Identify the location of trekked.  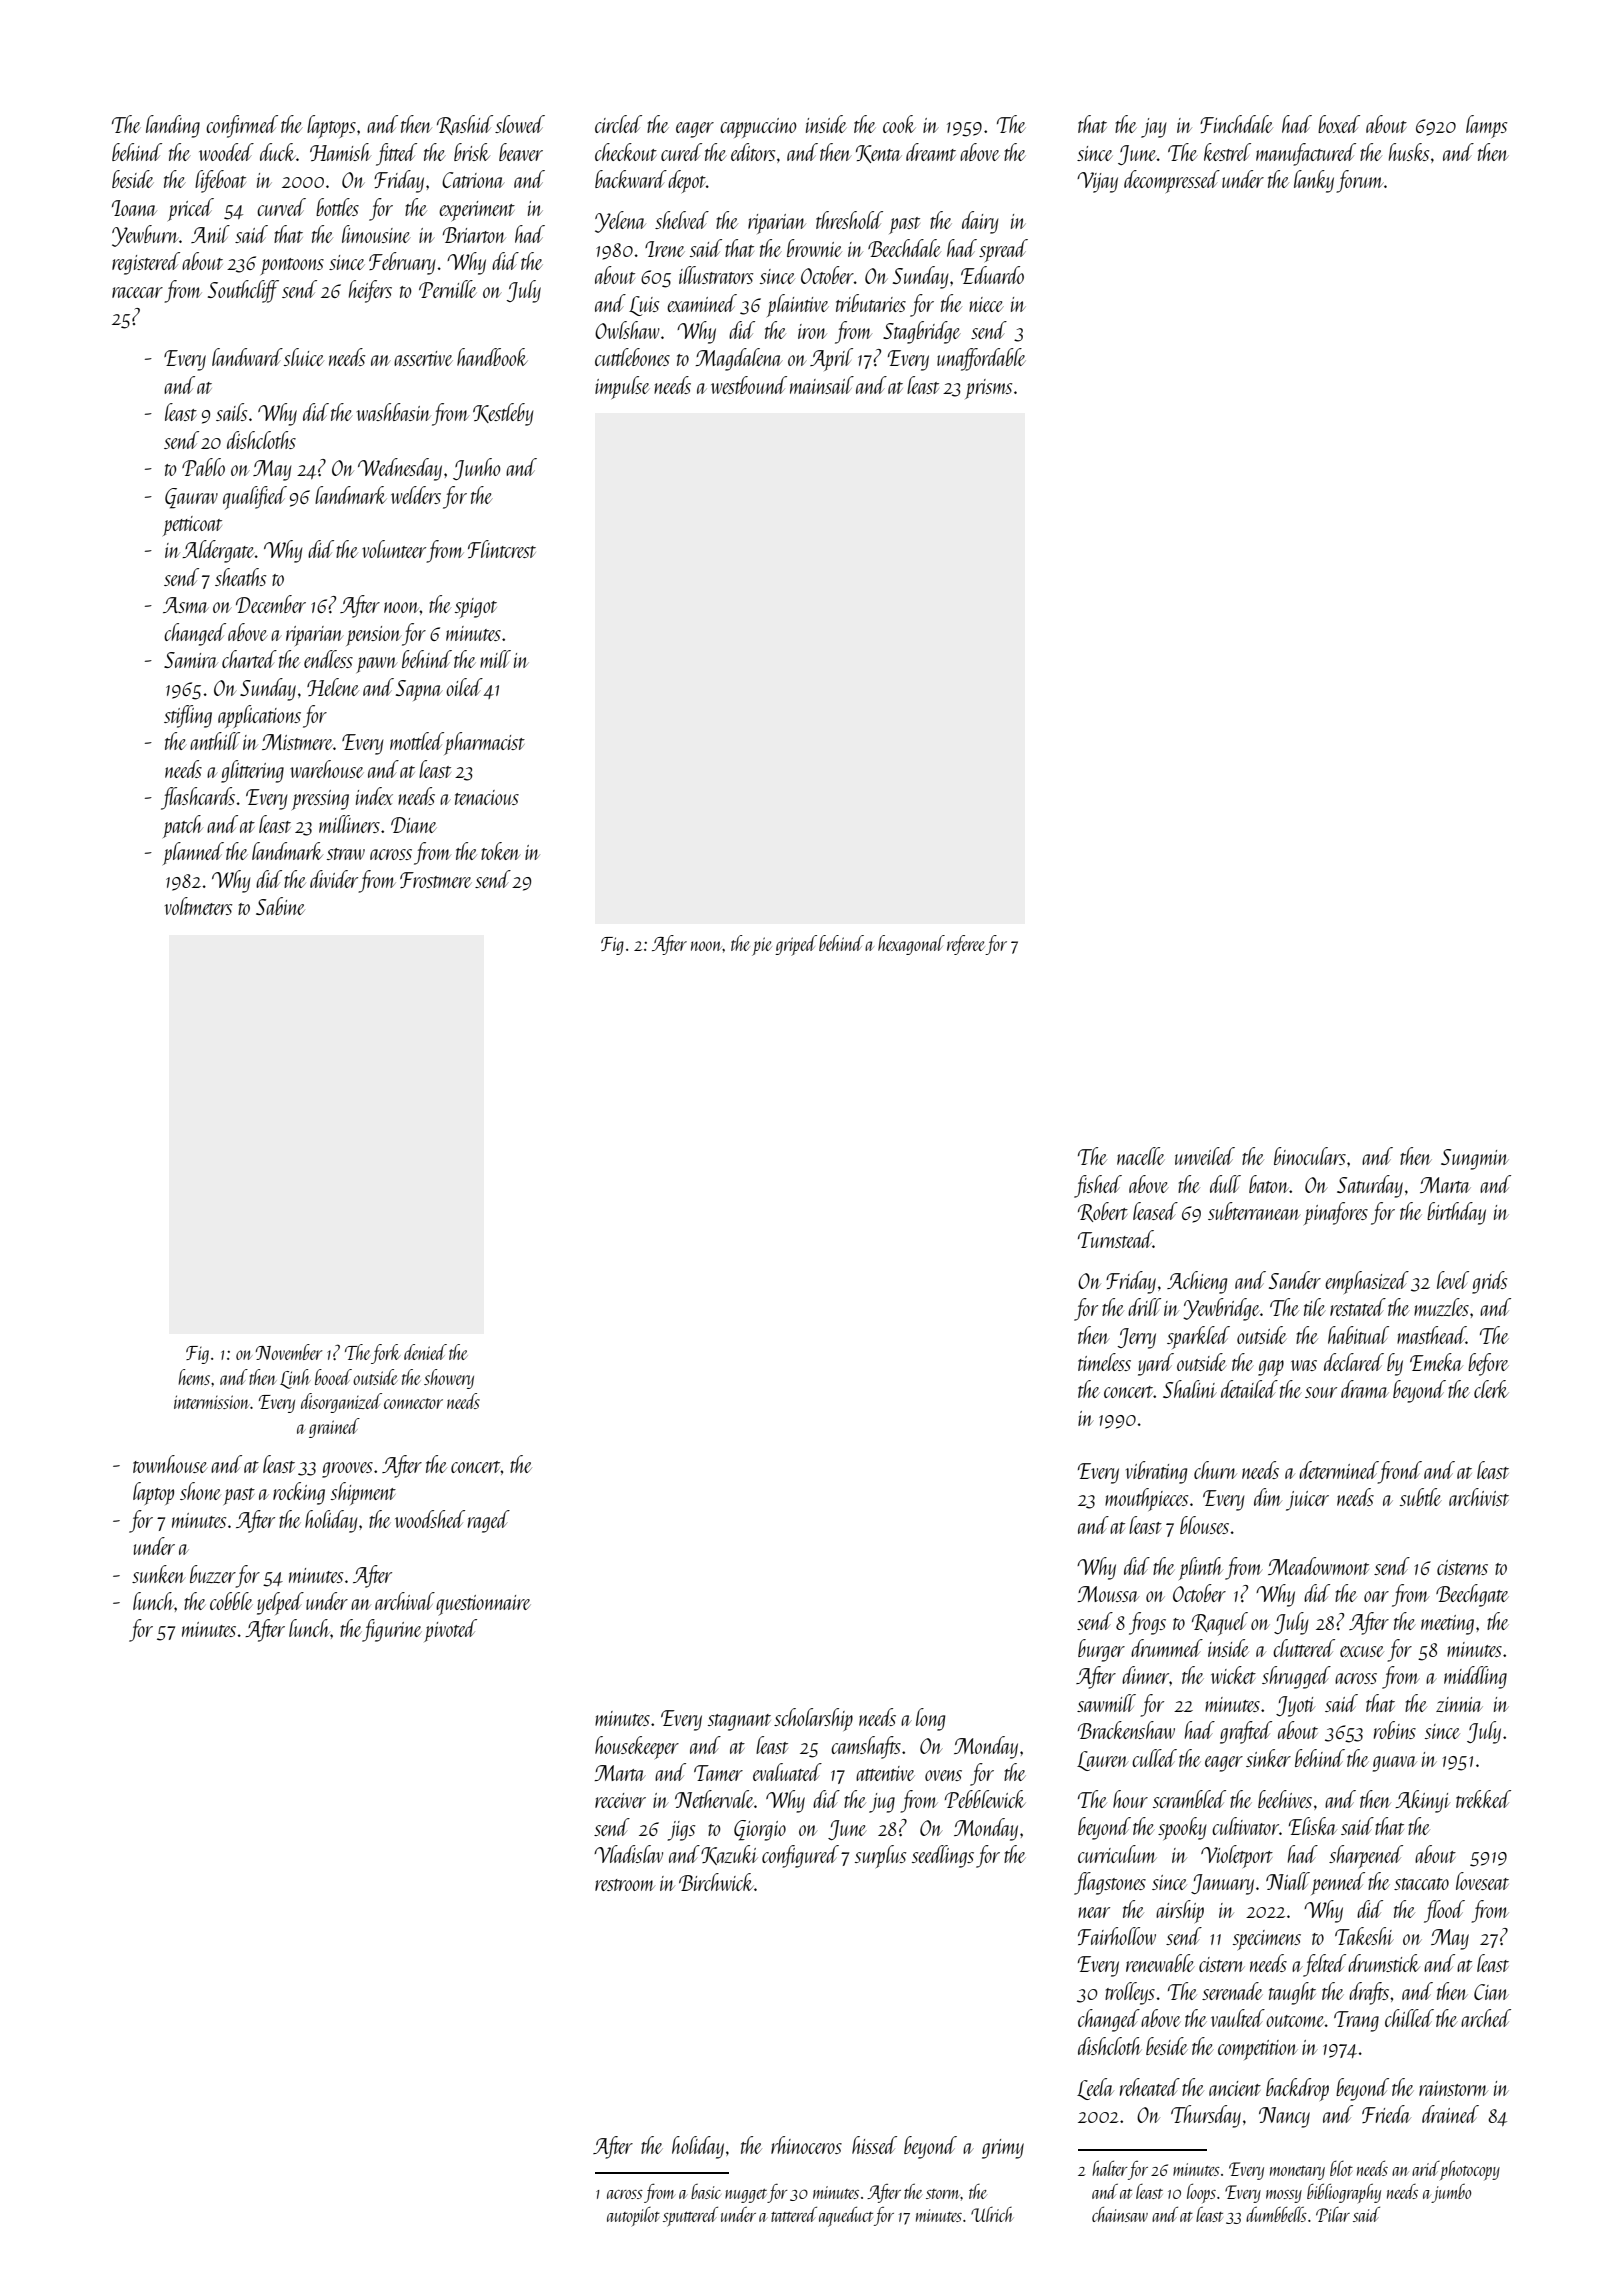
(1483, 1799).
